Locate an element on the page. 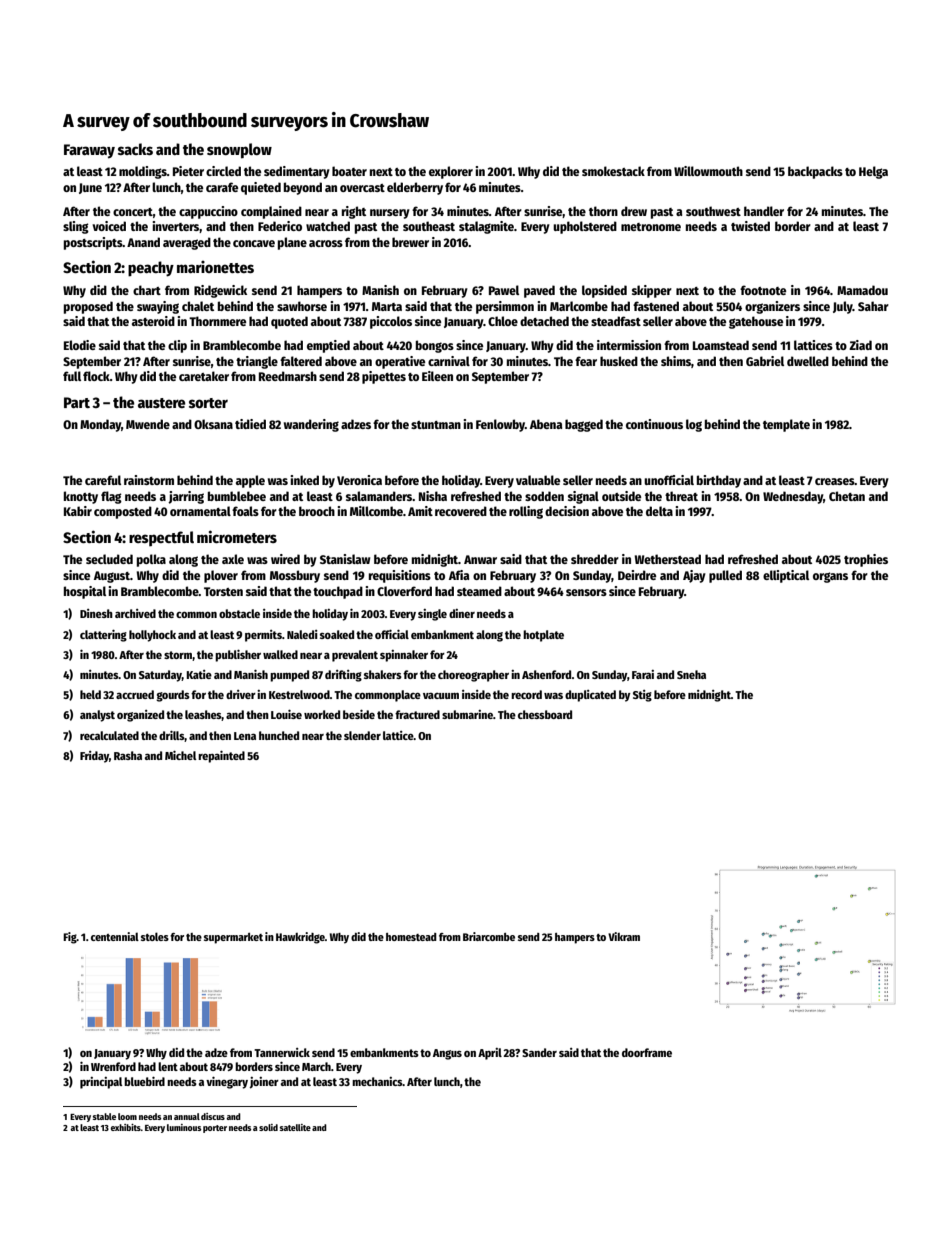 This page has width=952, height=1233. steamed is located at coordinates (479, 591).
